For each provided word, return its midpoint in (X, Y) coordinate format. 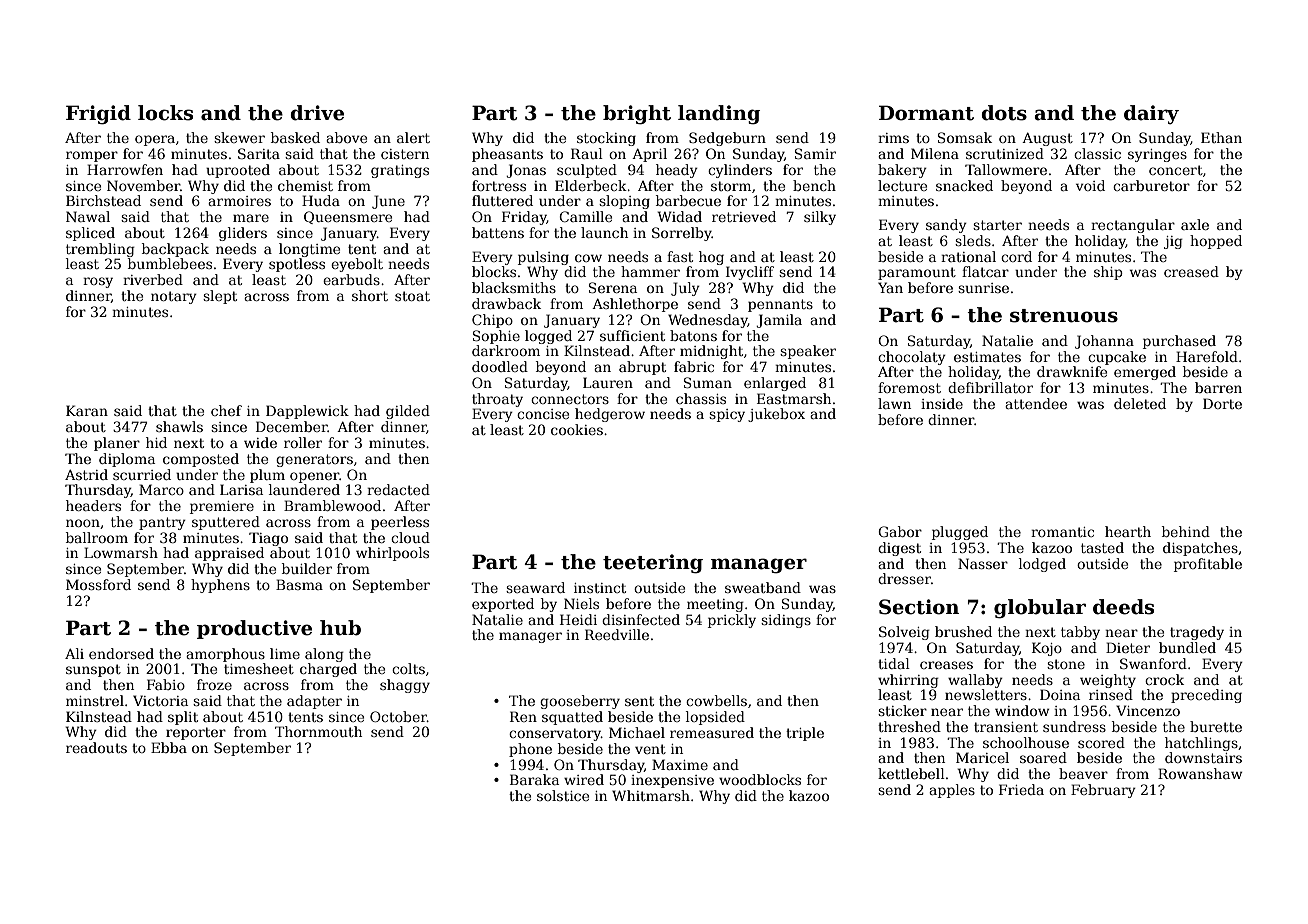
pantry (162, 523)
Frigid (98, 115)
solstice (563, 795)
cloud (410, 537)
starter (997, 225)
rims (893, 138)
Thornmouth (318, 731)
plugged (960, 533)
